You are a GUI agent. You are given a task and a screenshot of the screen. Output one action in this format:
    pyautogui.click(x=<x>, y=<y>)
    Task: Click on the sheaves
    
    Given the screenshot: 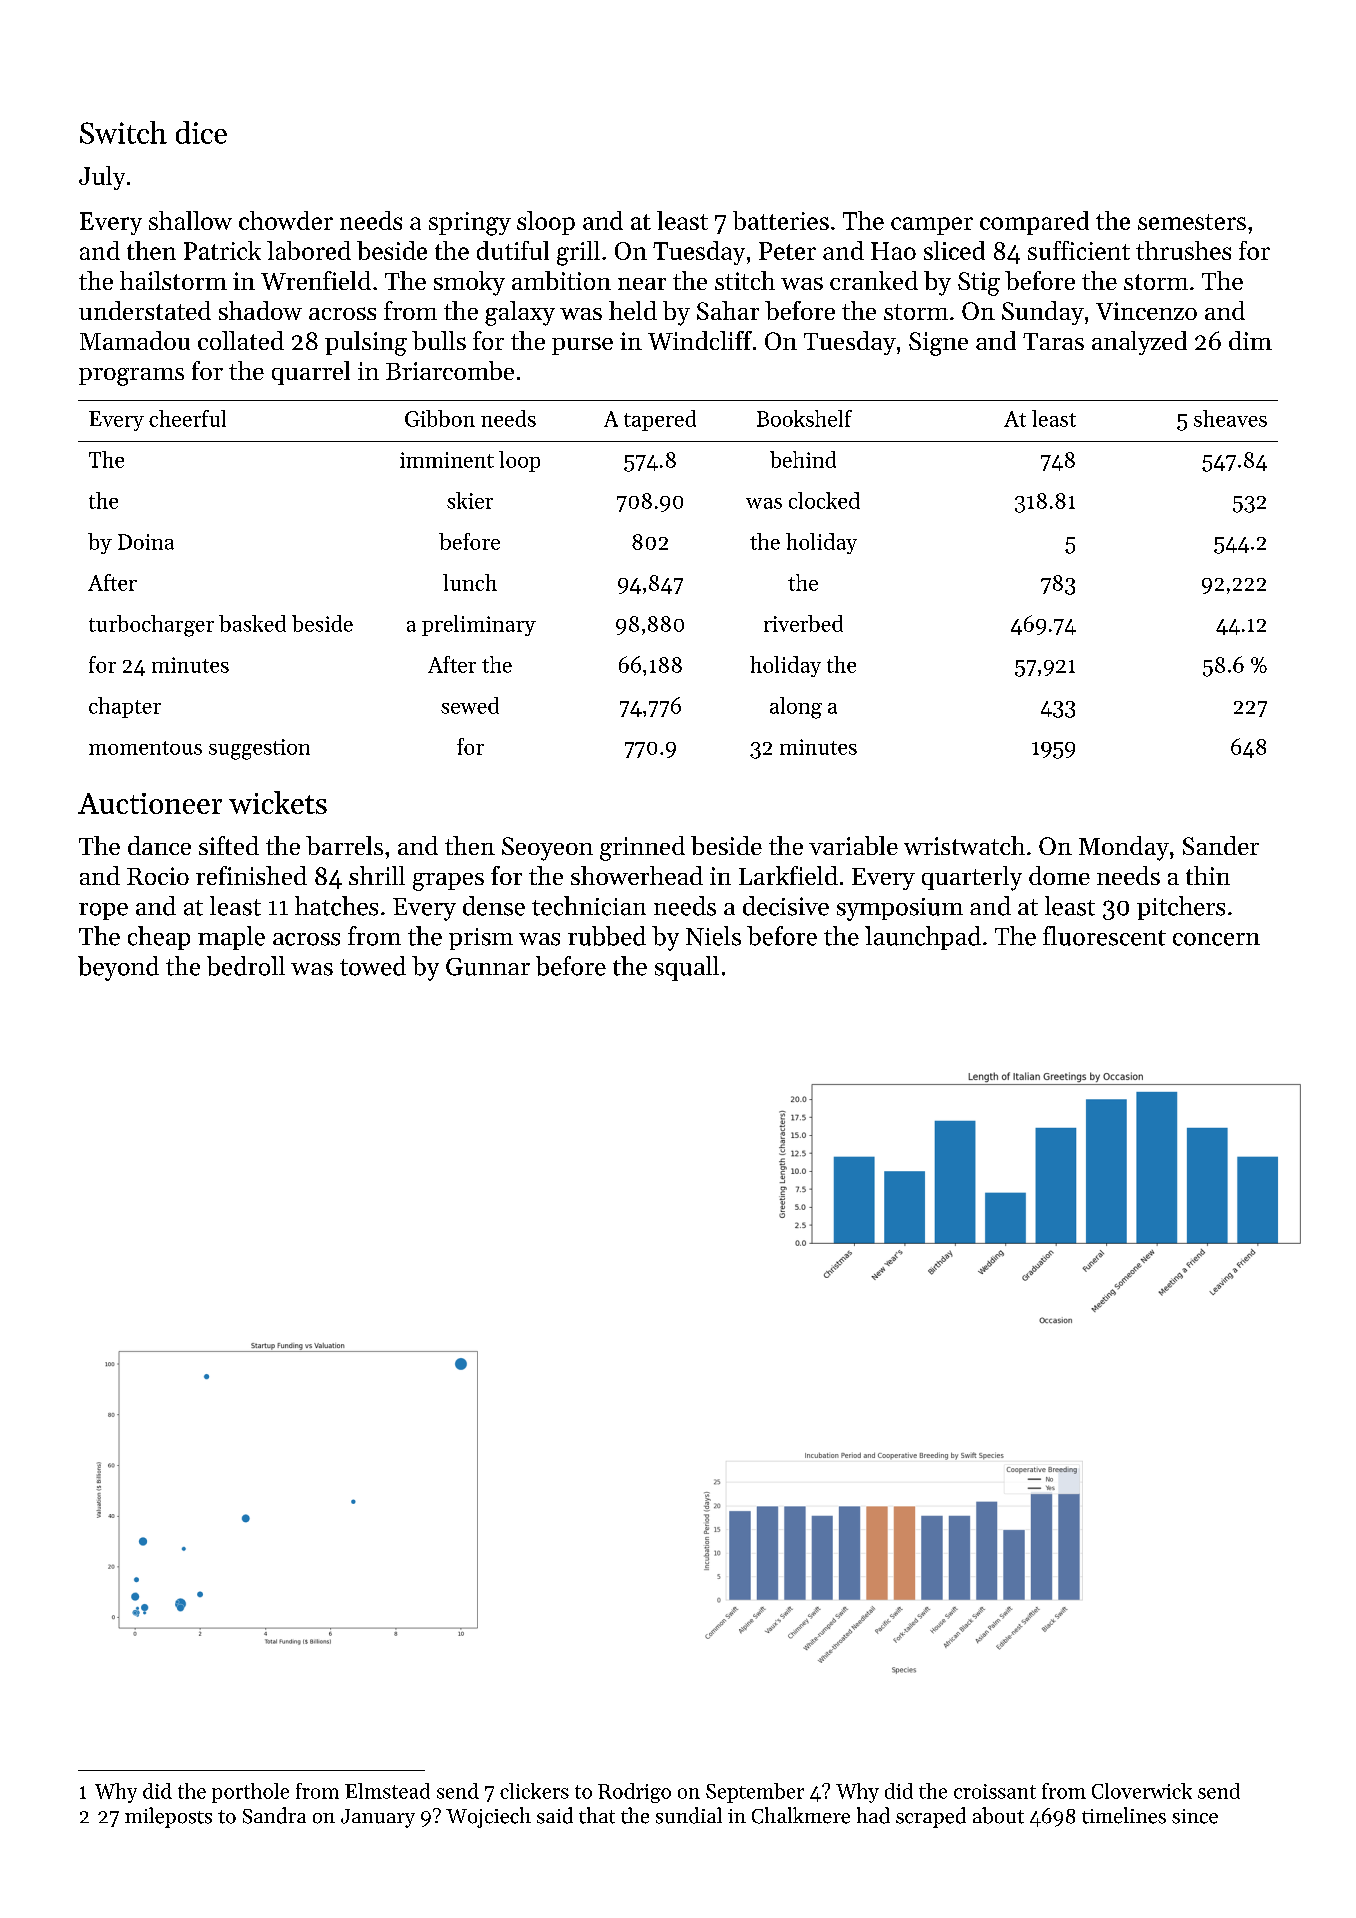 What is the action you would take?
    pyautogui.click(x=1230, y=418)
